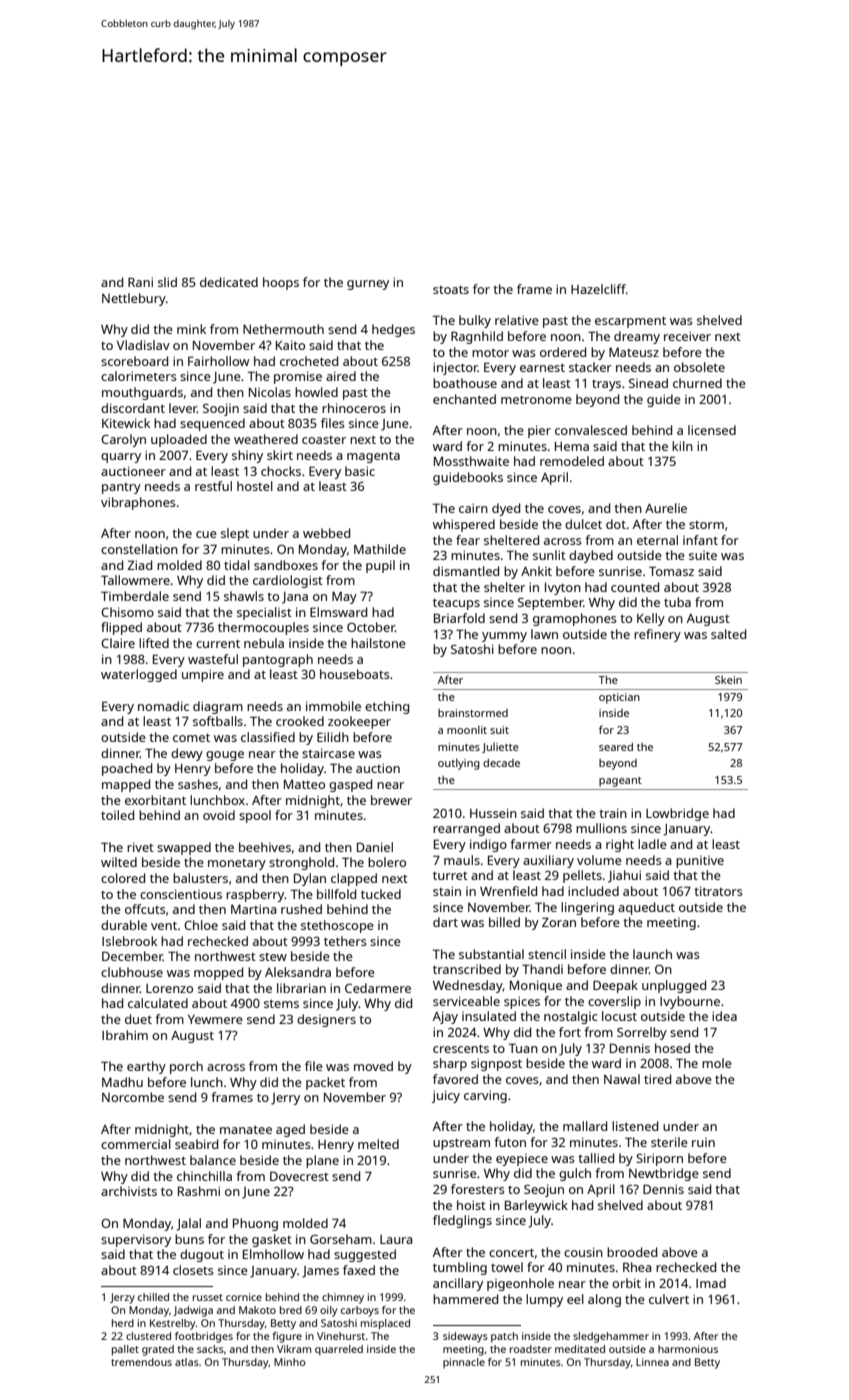 The width and height of the screenshot is (849, 1400). What do you see at coordinates (455, 1079) in the screenshot?
I see `favored` at bounding box center [455, 1079].
